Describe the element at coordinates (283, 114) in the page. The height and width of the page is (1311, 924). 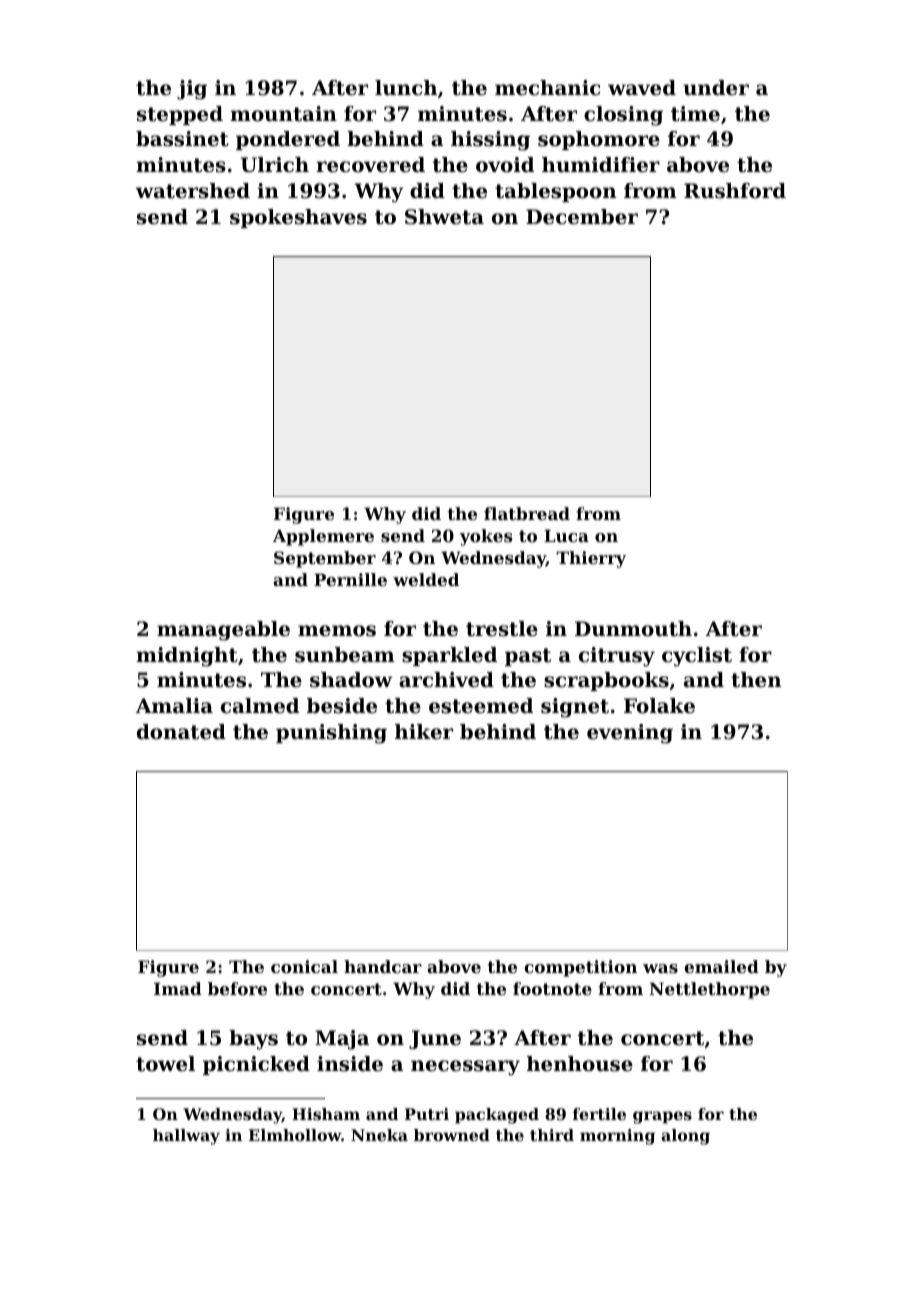
I see `mountain` at that location.
